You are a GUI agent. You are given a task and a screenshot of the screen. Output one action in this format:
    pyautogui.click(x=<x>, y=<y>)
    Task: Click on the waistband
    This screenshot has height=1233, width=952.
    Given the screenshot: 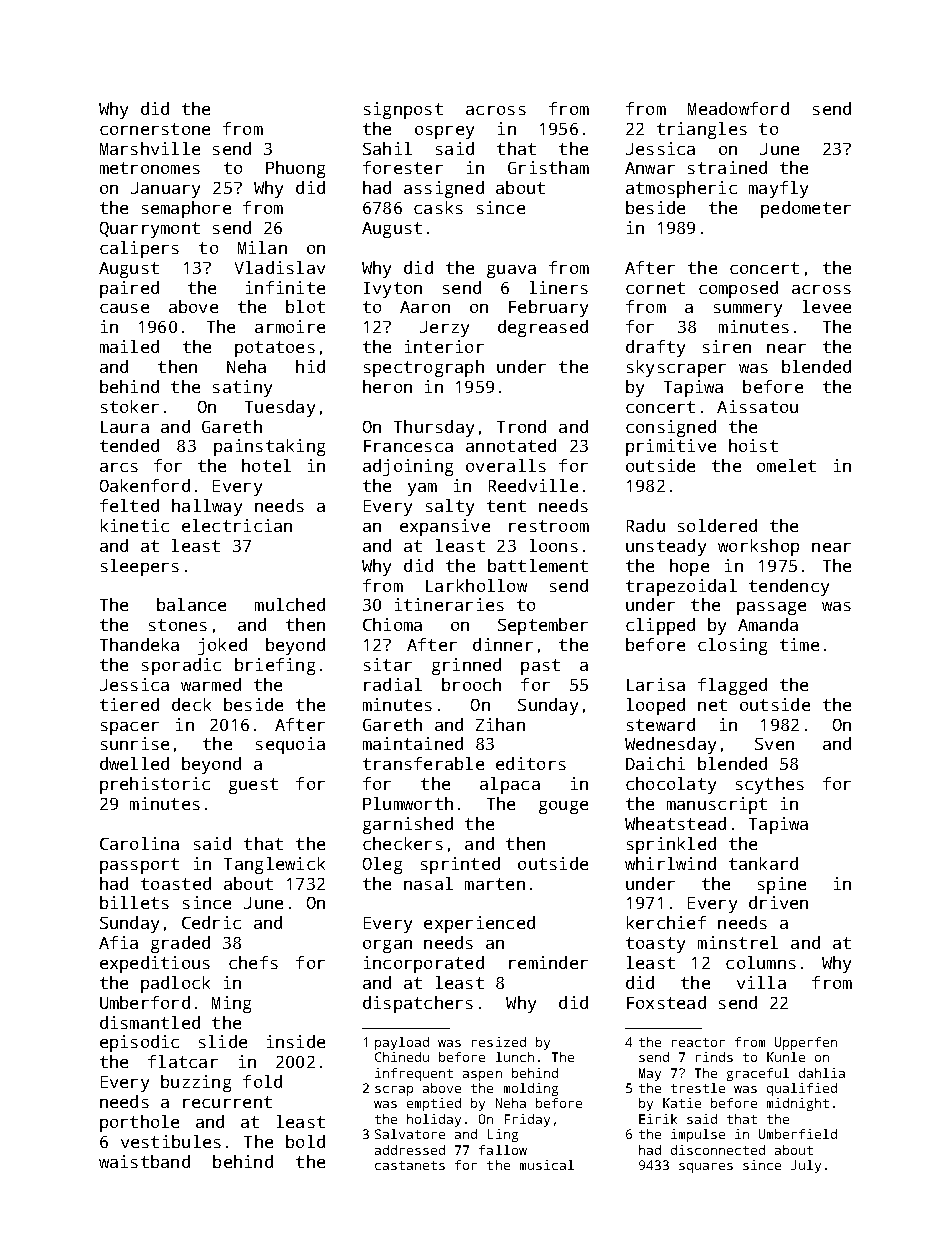 What is the action you would take?
    pyautogui.click(x=144, y=1161)
